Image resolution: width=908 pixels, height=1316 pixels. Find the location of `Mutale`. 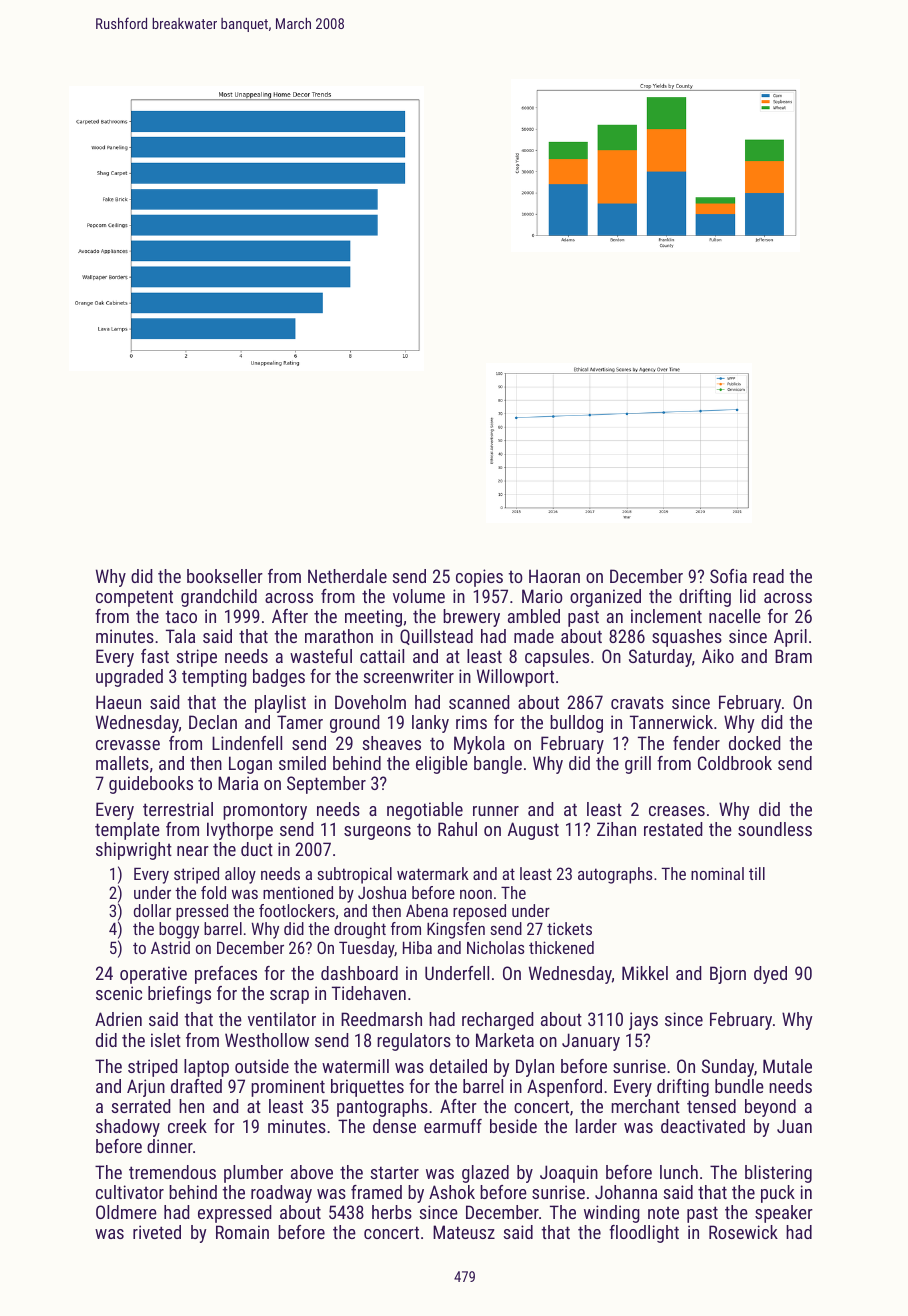

Mutale is located at coordinates (787, 1066).
